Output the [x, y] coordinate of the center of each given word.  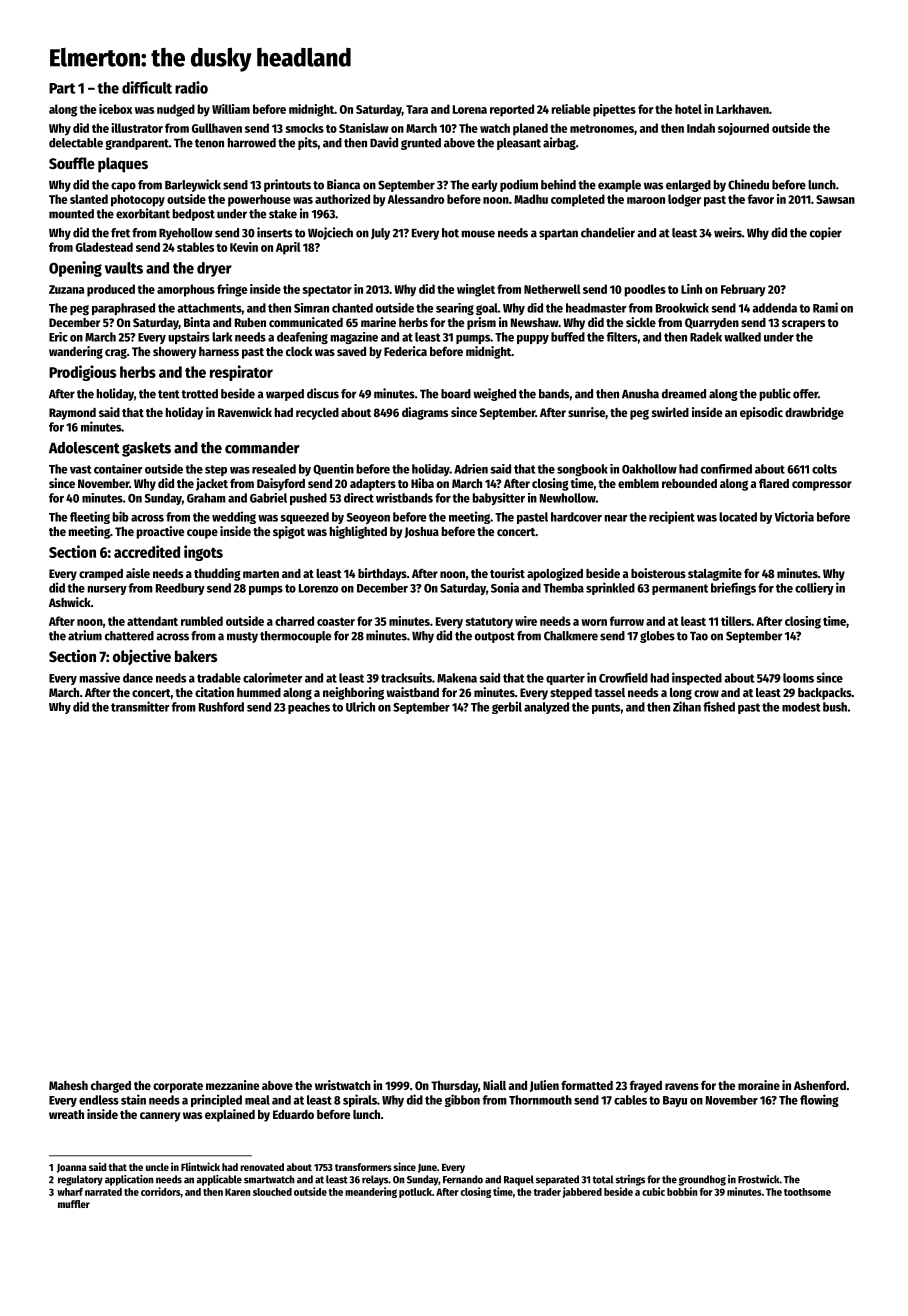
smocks [305, 128]
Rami [825, 307]
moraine [759, 1085]
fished [719, 706]
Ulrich [360, 706]
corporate [178, 1087]
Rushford [221, 707]
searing [455, 309]
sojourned [743, 129]
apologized [555, 574]
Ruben [250, 322]
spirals [360, 1100]
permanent [680, 589]
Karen [238, 1192]
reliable [571, 109]
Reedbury [180, 589]
